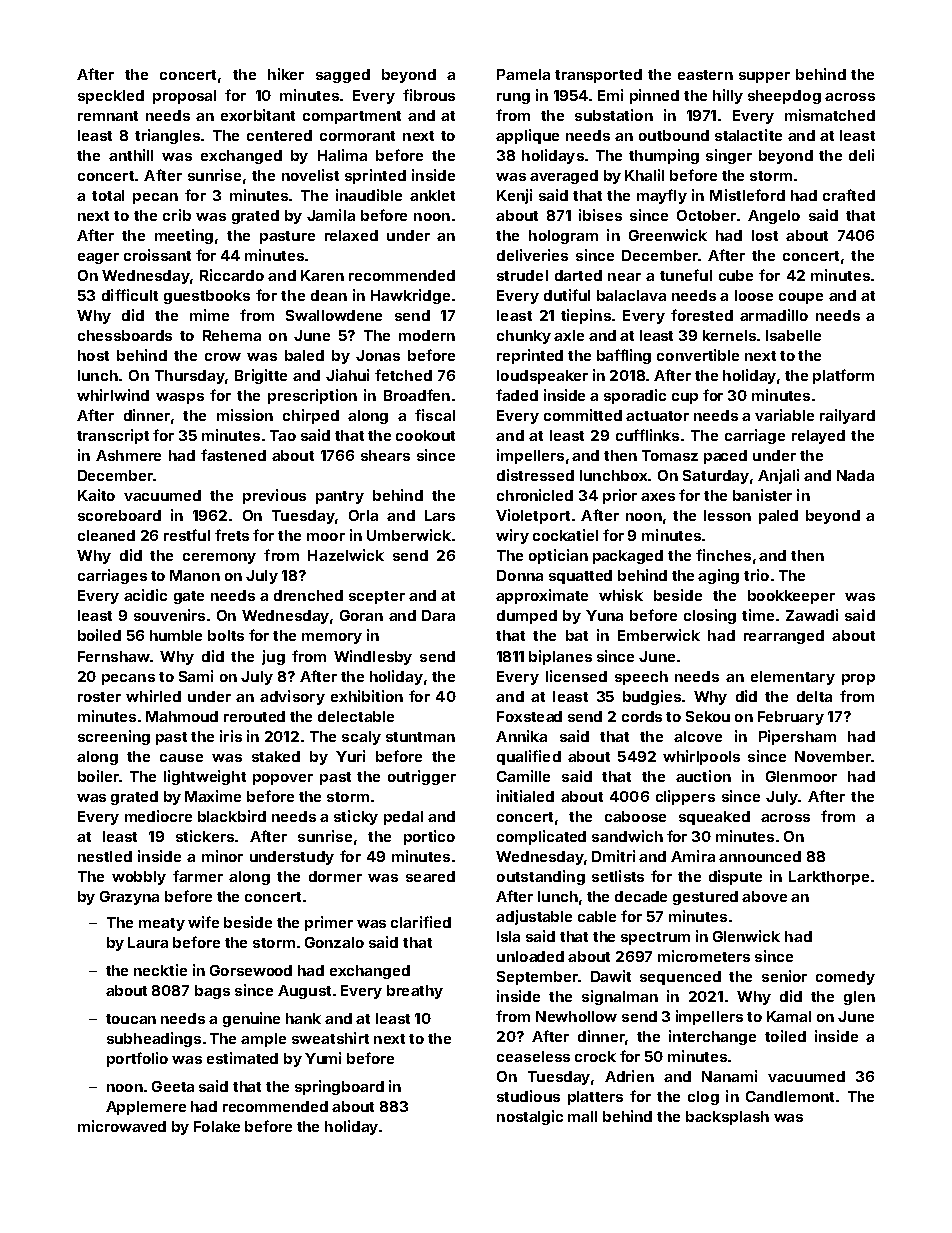  Describe the element at coordinates (286, 74) in the document. I see `hiker` at that location.
